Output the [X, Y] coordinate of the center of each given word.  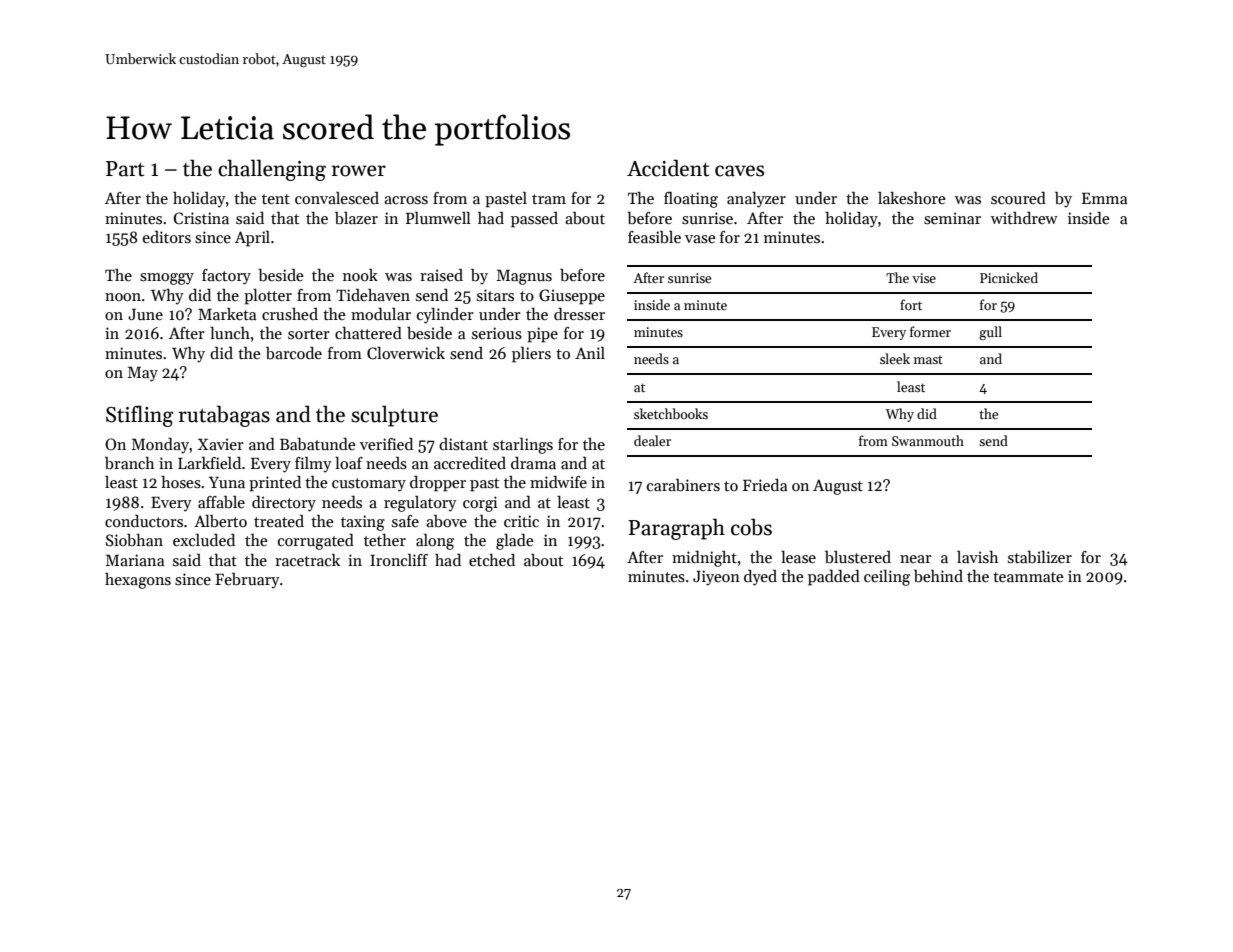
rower [359, 171]
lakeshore [912, 198]
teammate [1028, 577]
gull [990, 333]
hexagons [138, 581]
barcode [294, 353]
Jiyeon [716, 578]
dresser [579, 314]
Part [125, 169]
